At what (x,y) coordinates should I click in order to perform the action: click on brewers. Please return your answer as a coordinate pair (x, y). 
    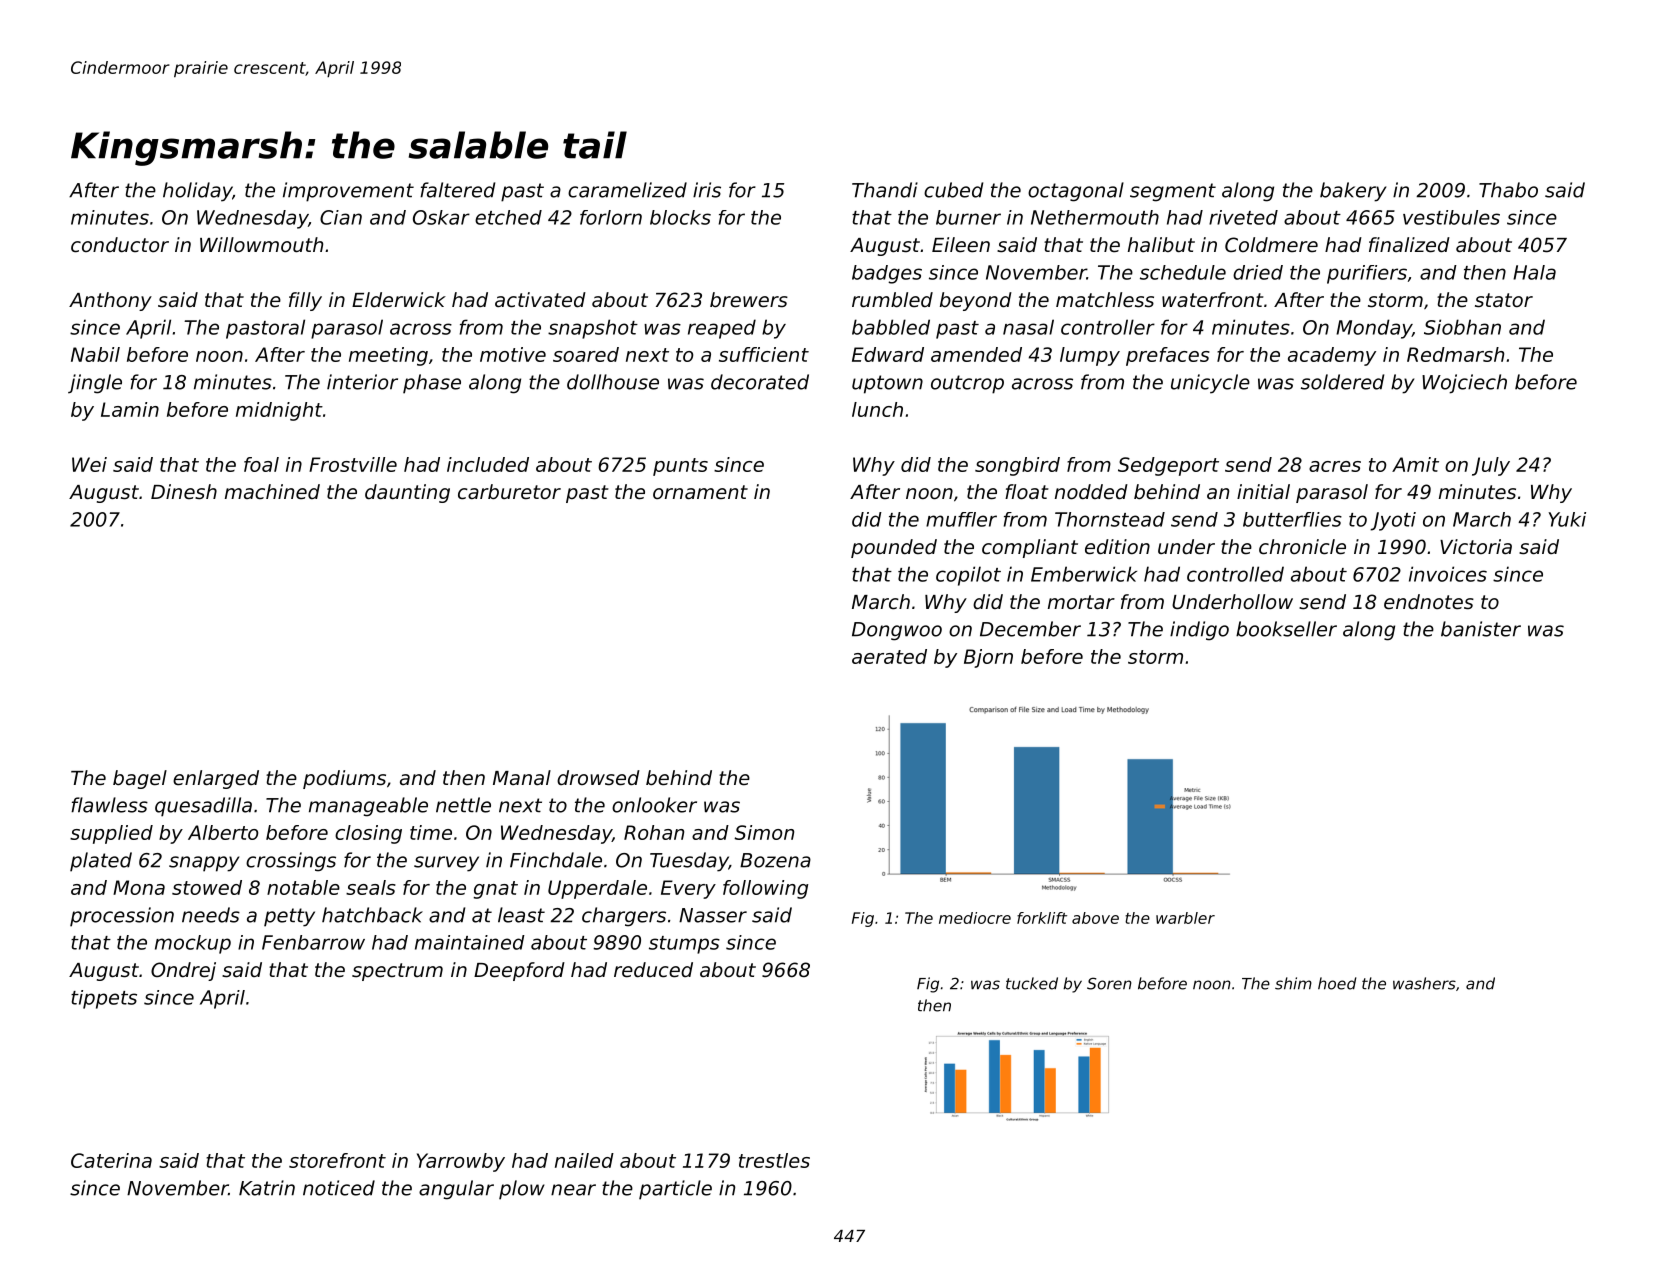
    Looking at the image, I should click on (749, 300).
